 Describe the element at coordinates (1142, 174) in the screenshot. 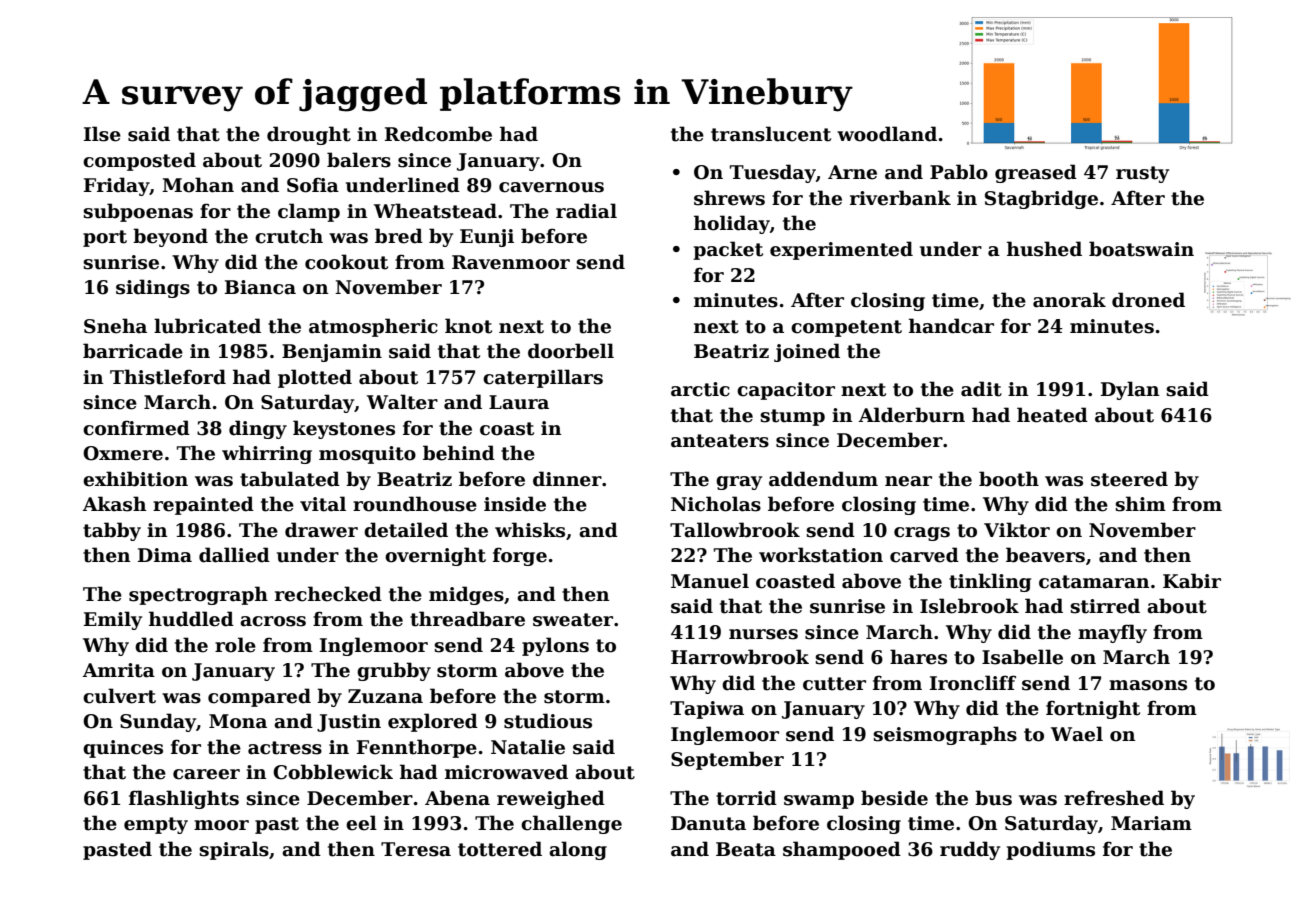

I see `rusty` at that location.
